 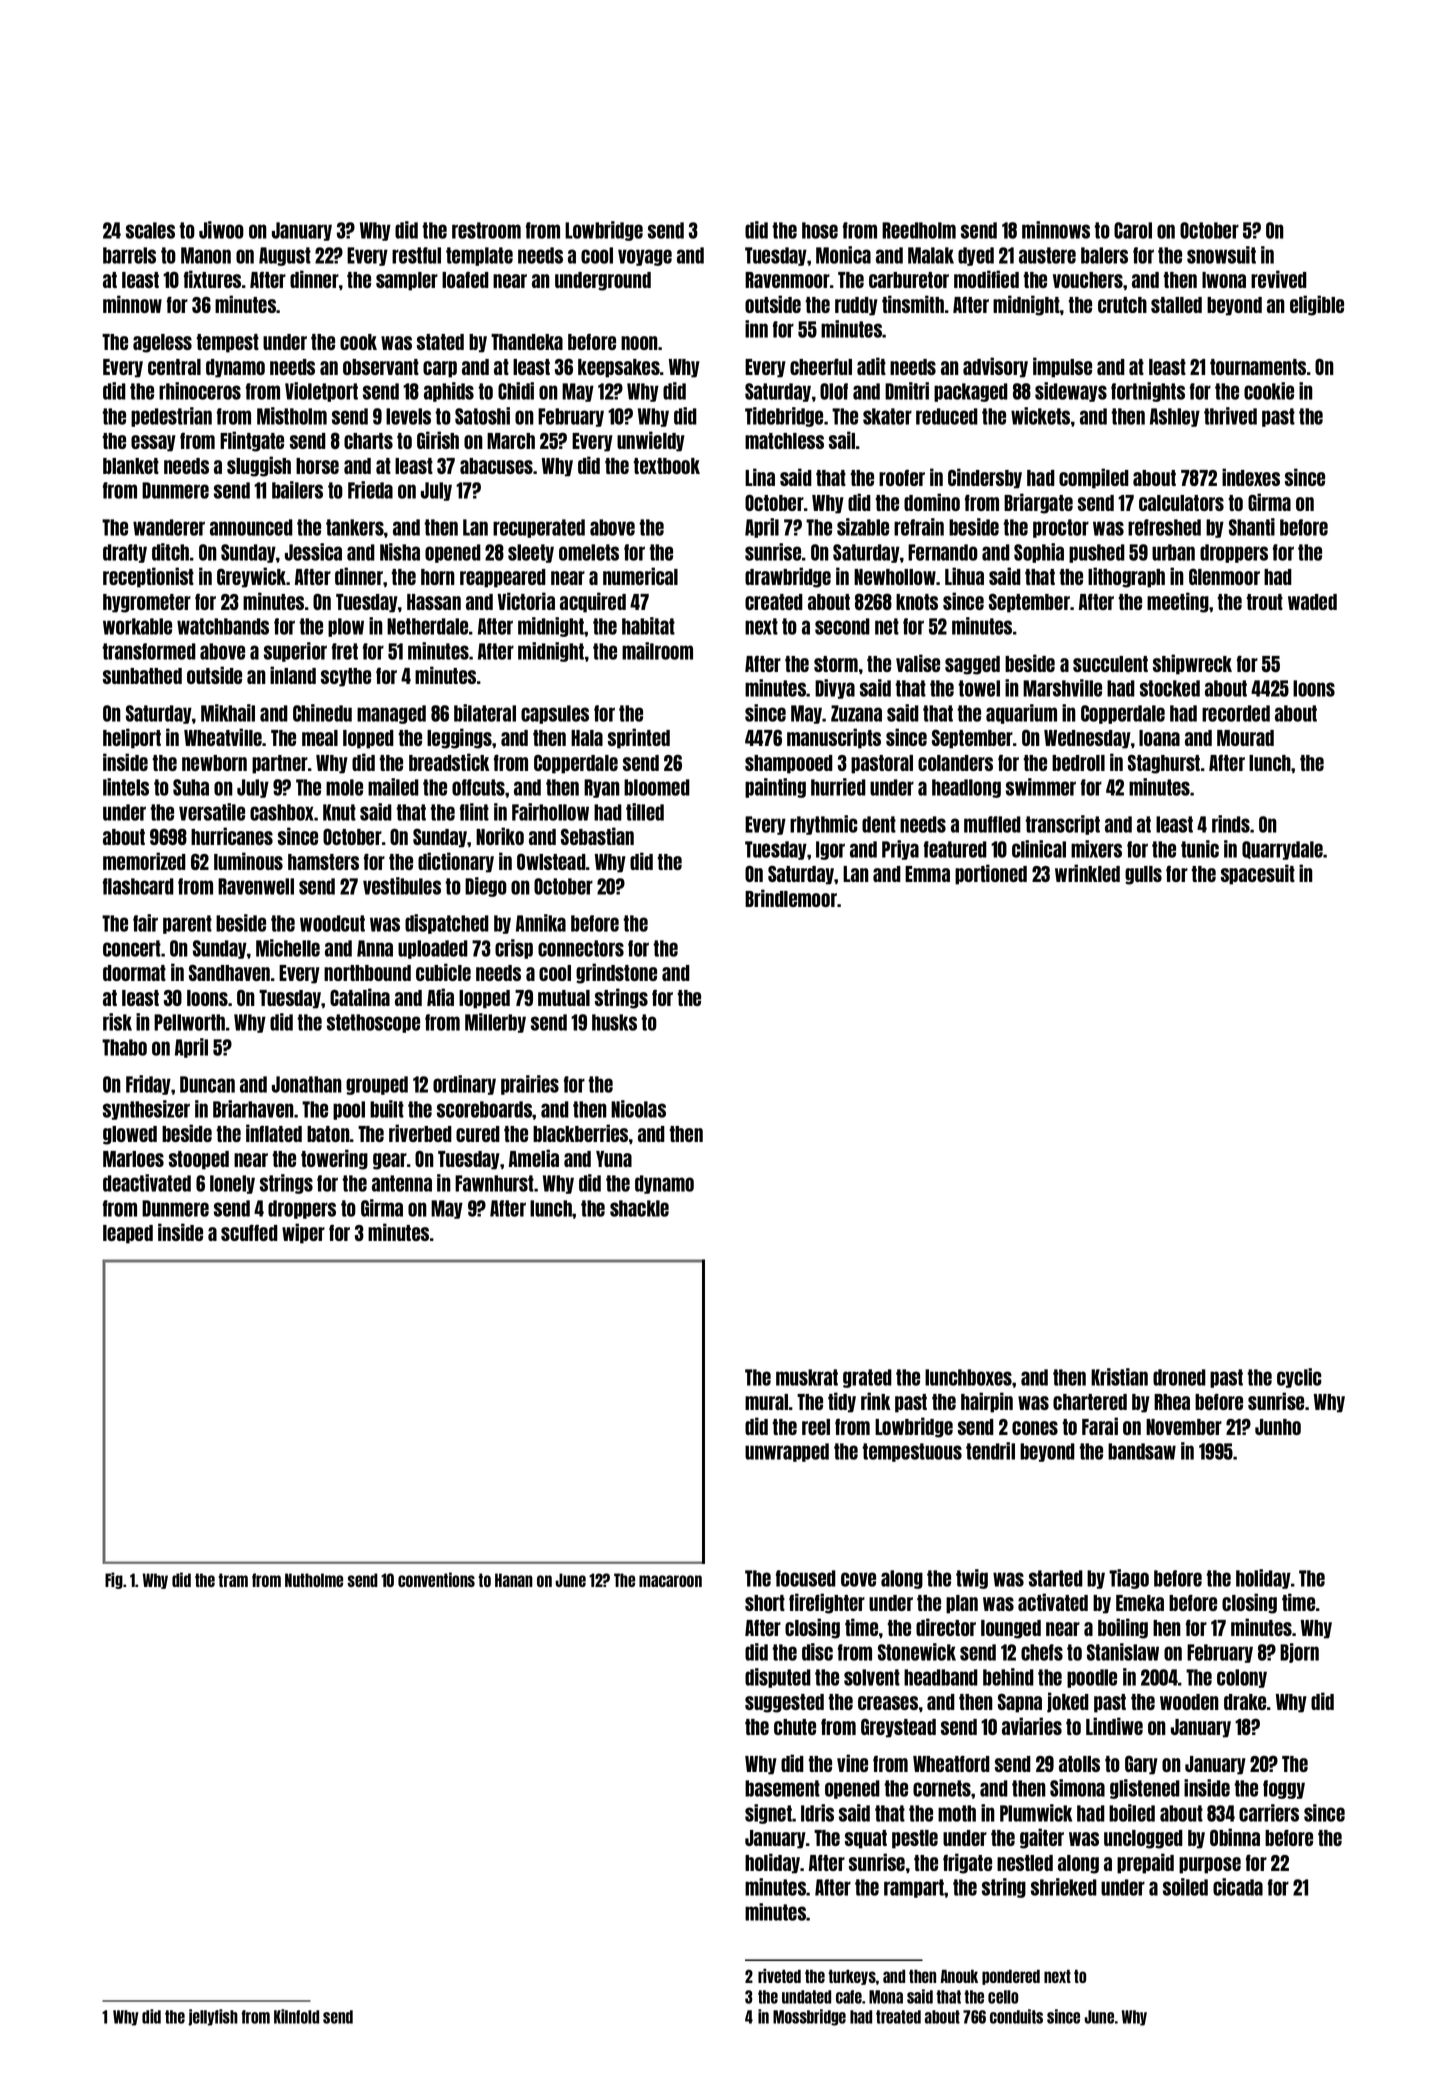 I want to click on waded, so click(x=1312, y=602).
